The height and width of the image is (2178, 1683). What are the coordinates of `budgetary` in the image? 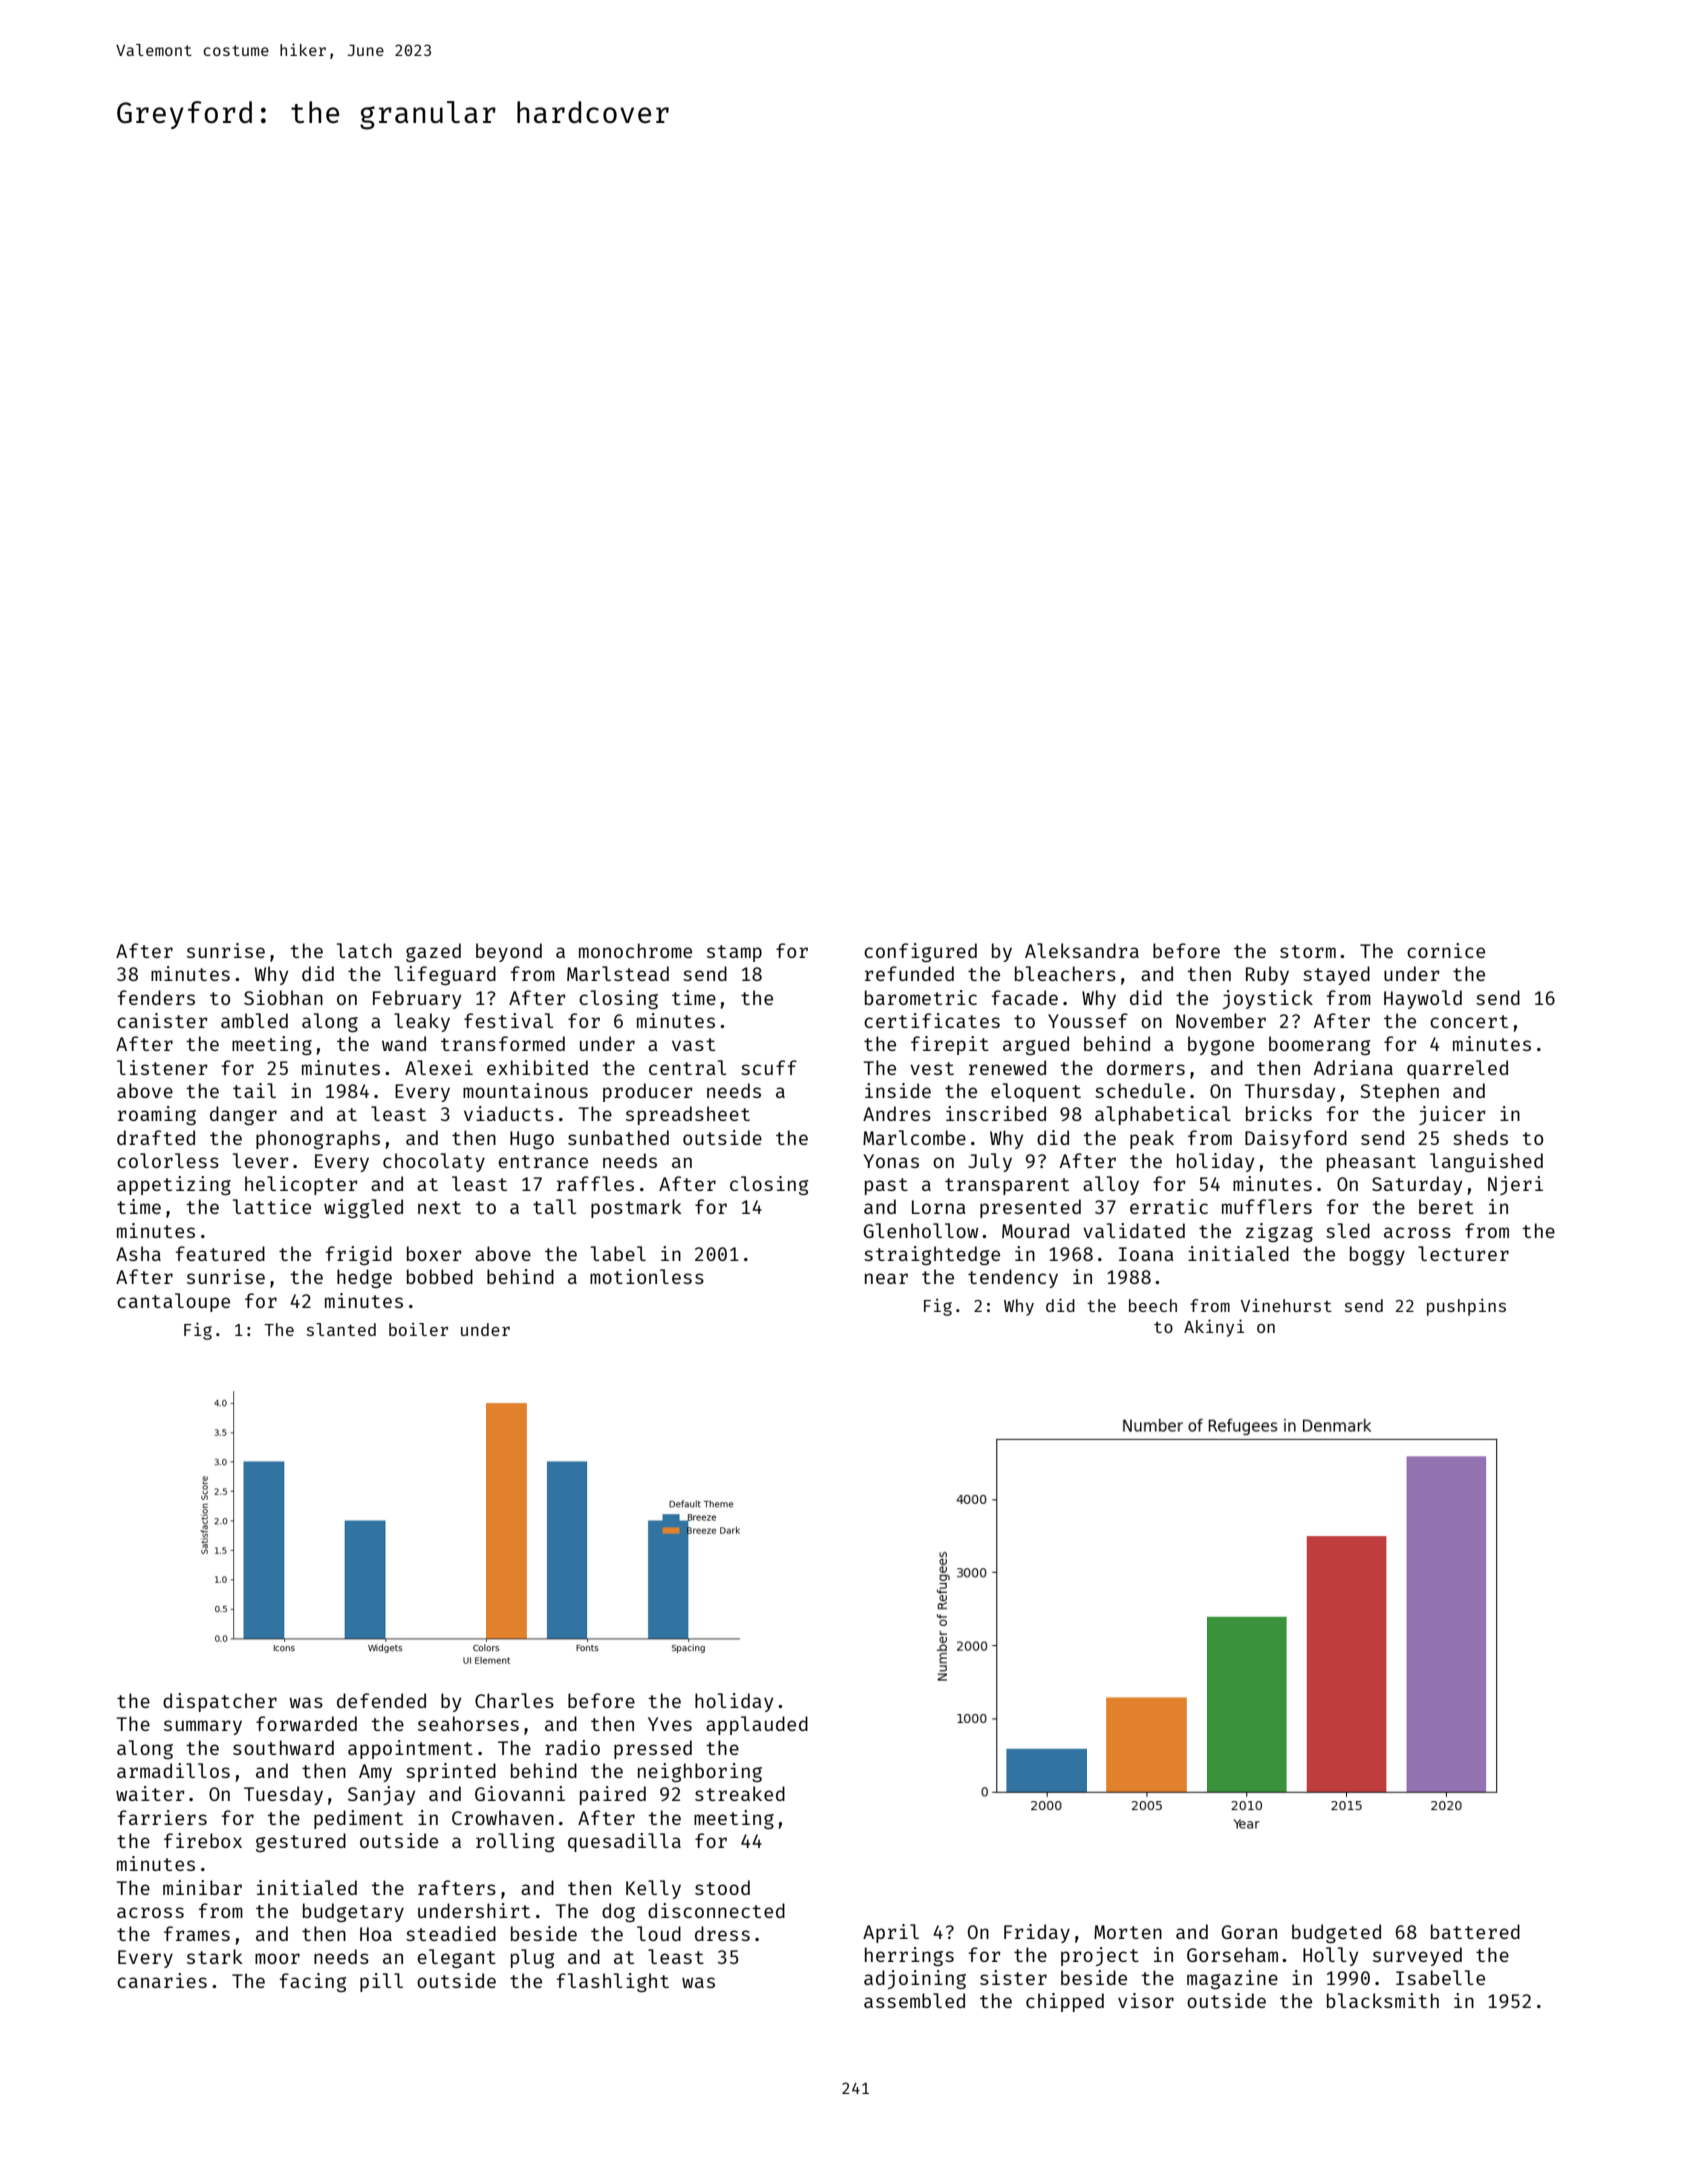 It's located at (353, 1912).
